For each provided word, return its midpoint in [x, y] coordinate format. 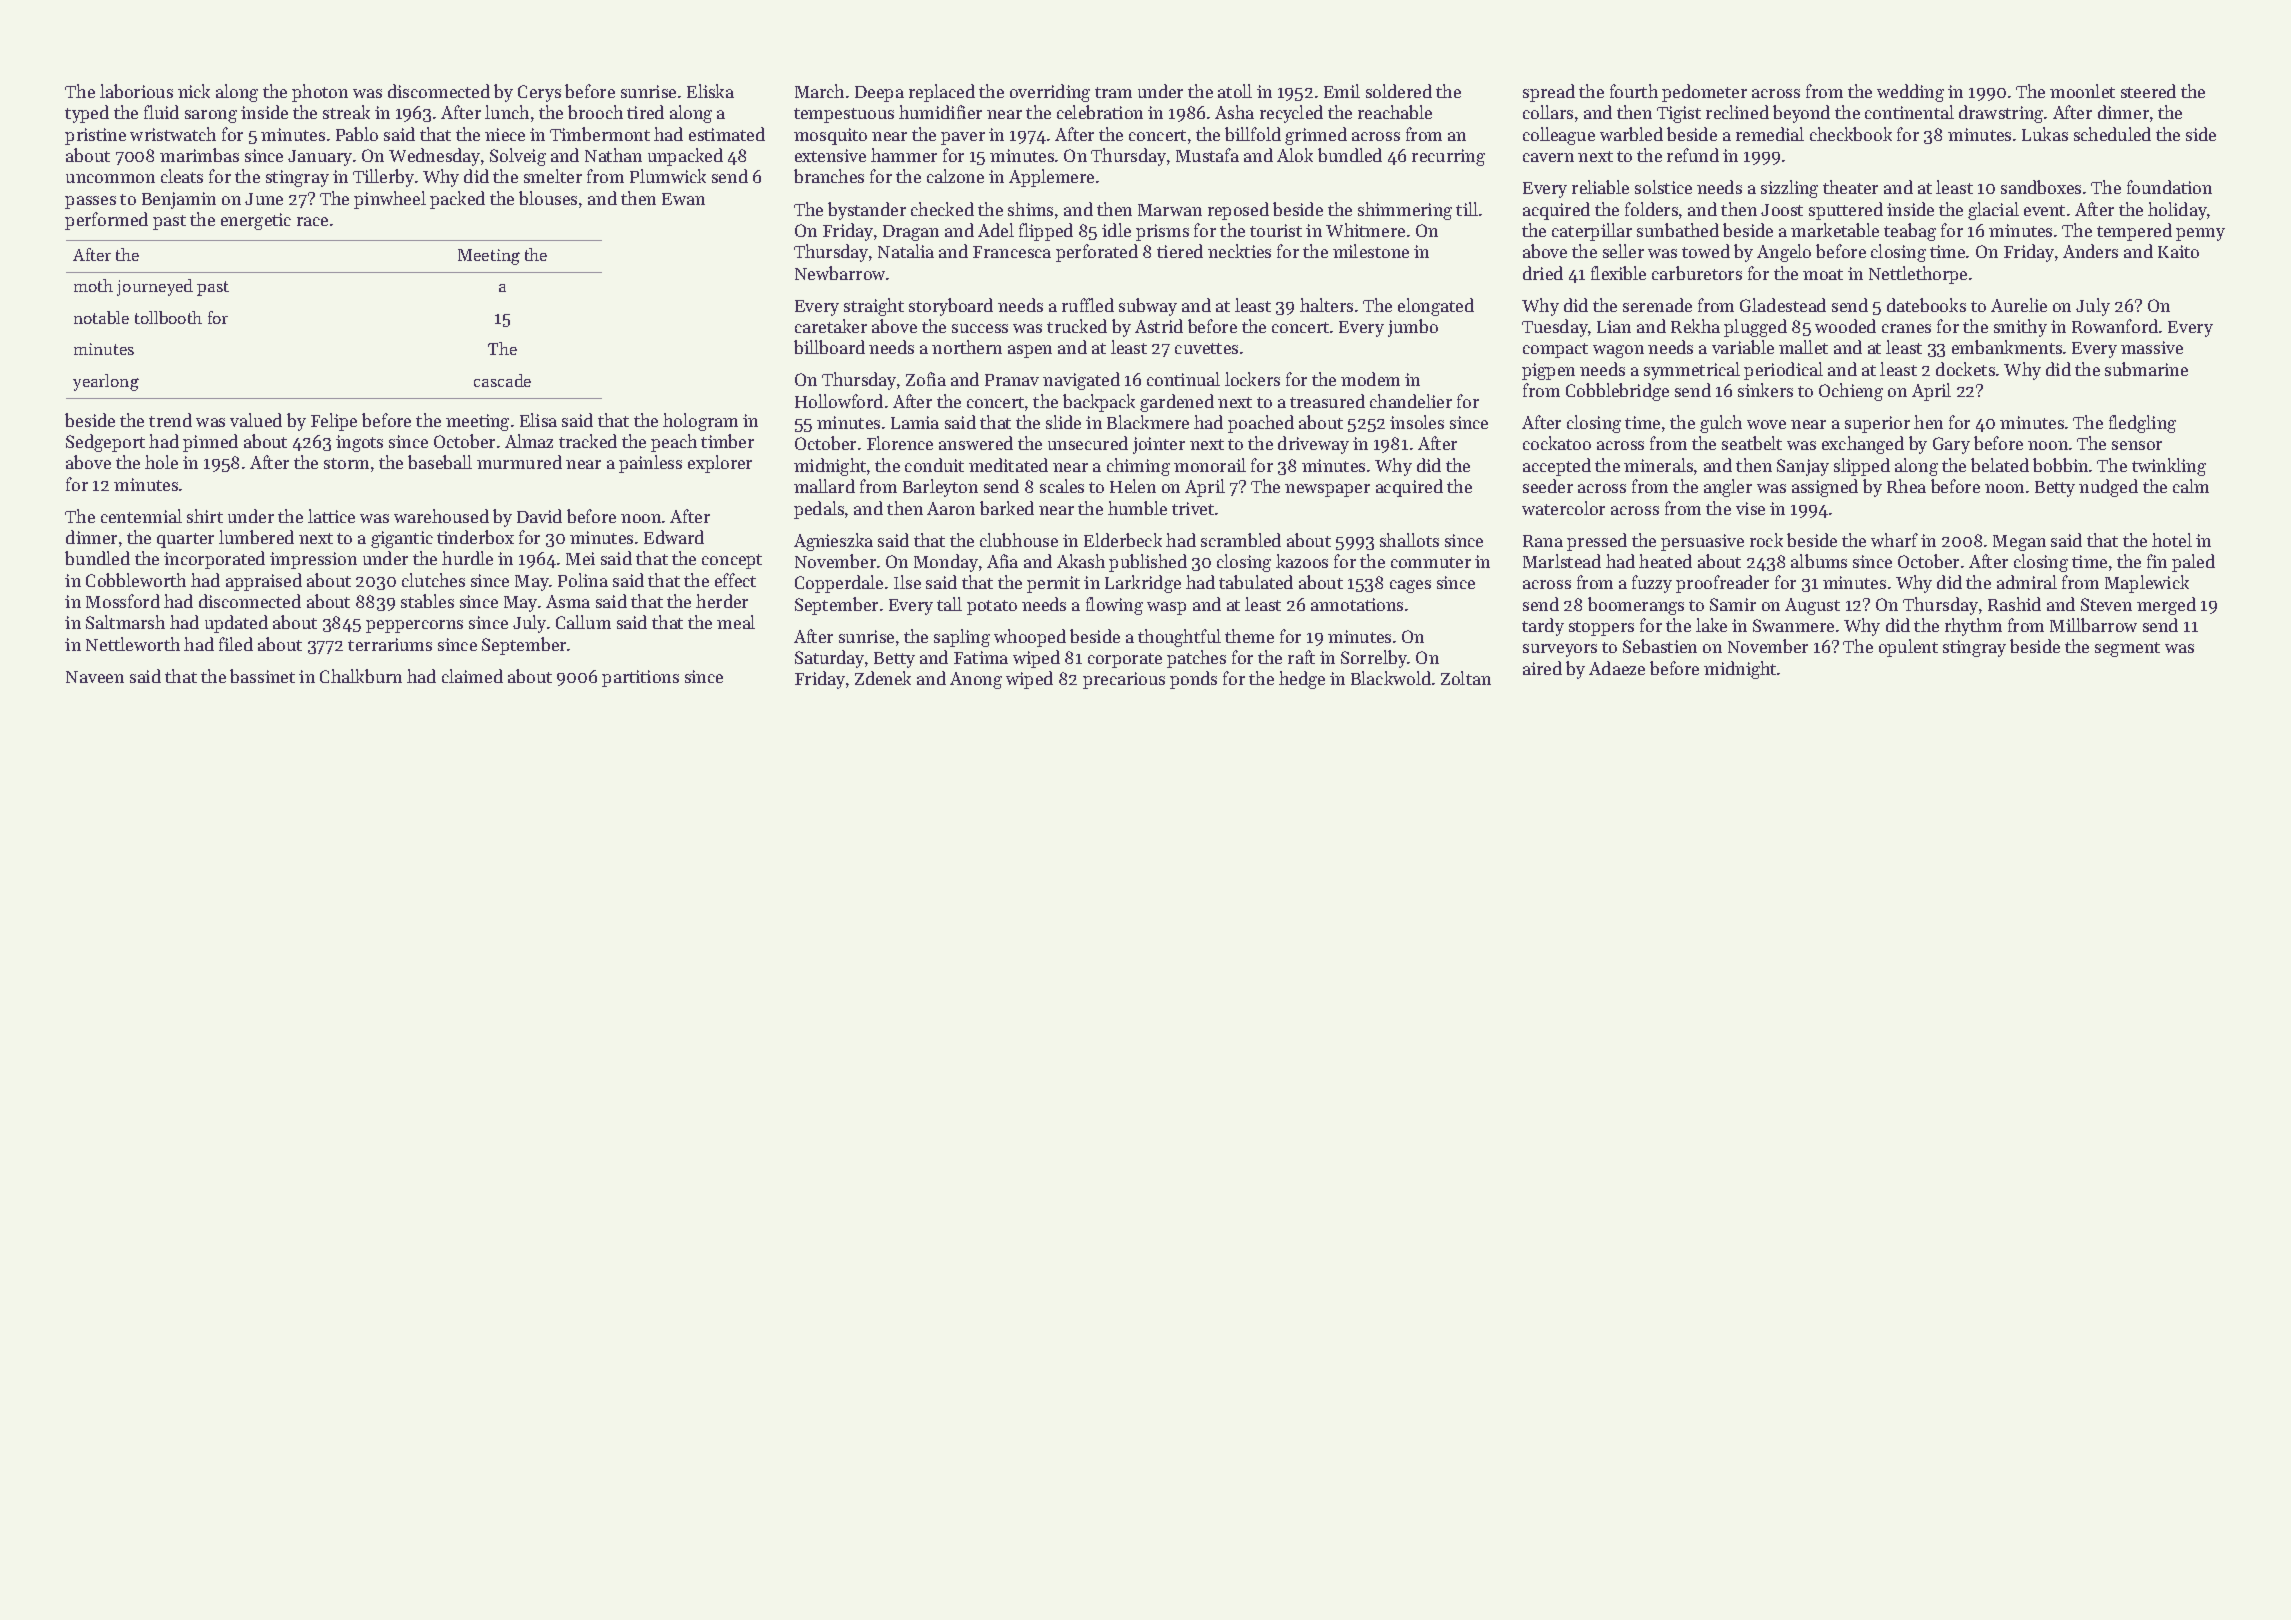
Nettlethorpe [1918, 275]
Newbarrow [840, 273]
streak [346, 112]
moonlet [2082, 91]
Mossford [123, 601]
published [1148, 563]
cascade [502, 380]
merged [2166, 606]
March [819, 91]
